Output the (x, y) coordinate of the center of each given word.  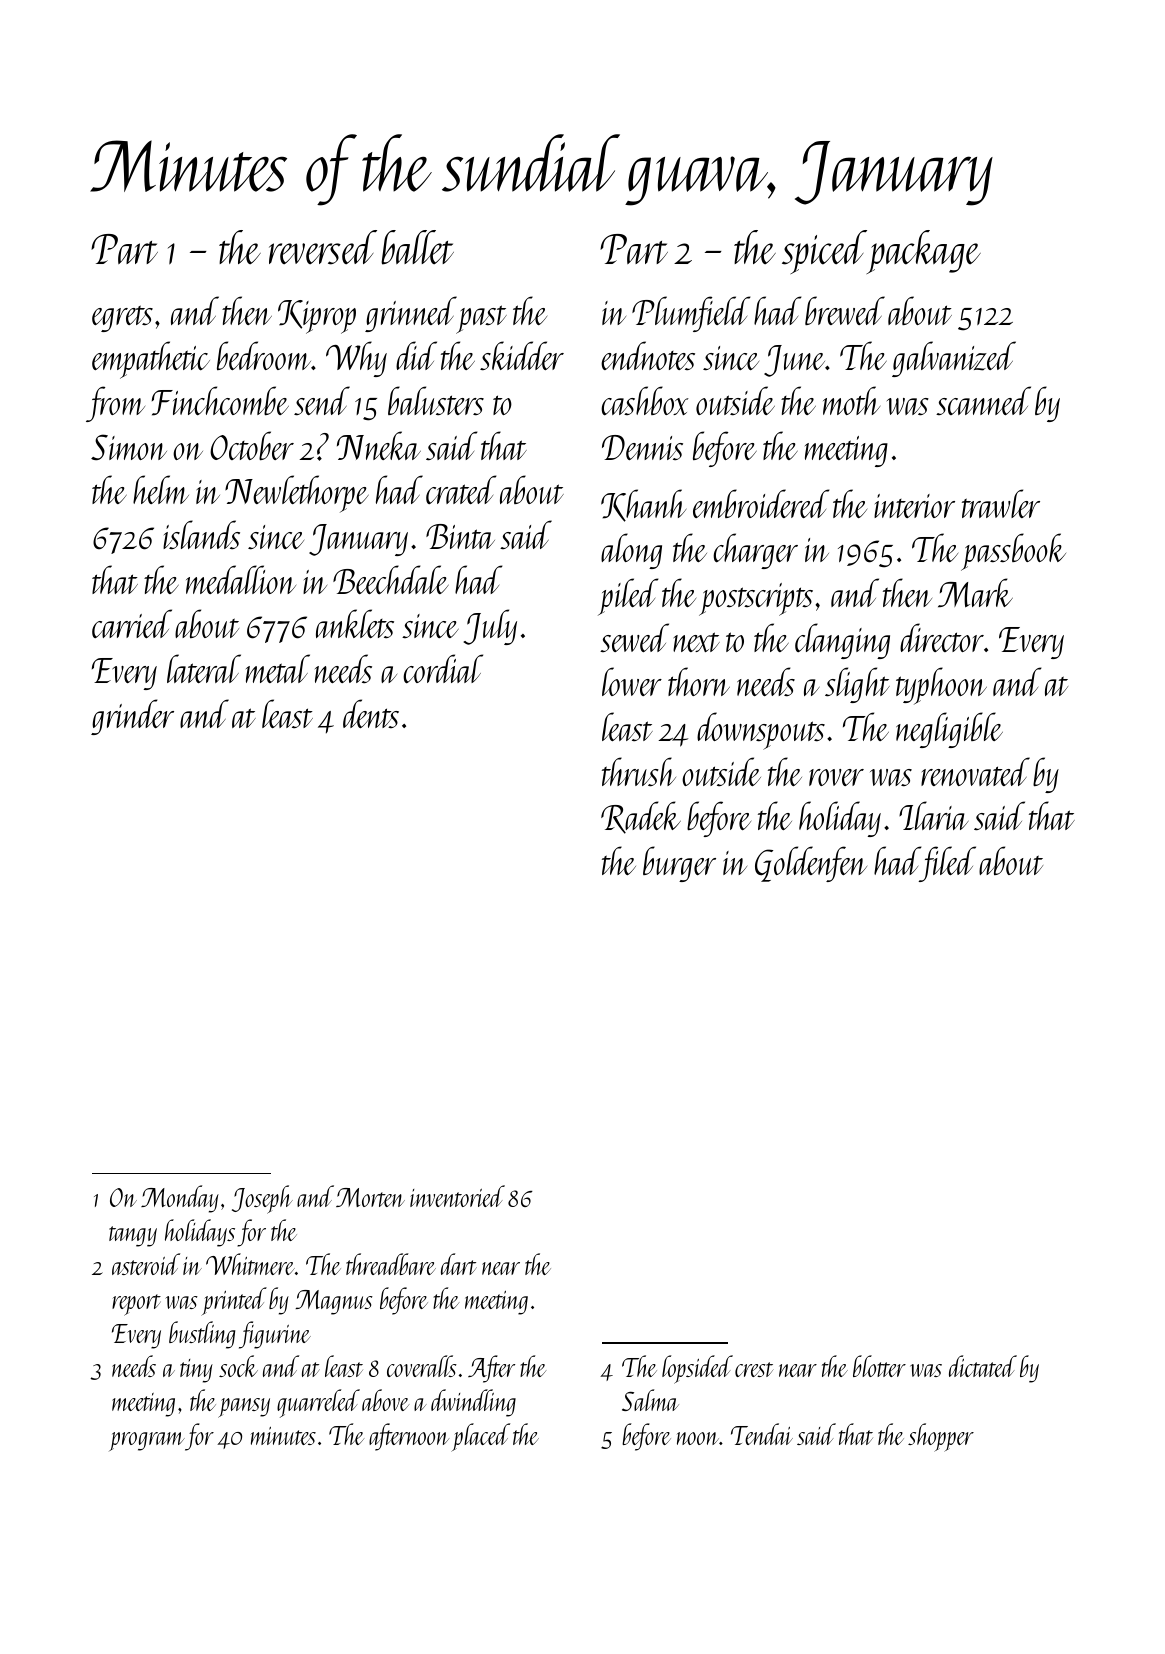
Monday (180, 1199)
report (136, 1305)
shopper (941, 1437)
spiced (824, 252)
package (924, 252)
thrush (639, 771)
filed (948, 864)
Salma (650, 1400)
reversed (323, 247)
